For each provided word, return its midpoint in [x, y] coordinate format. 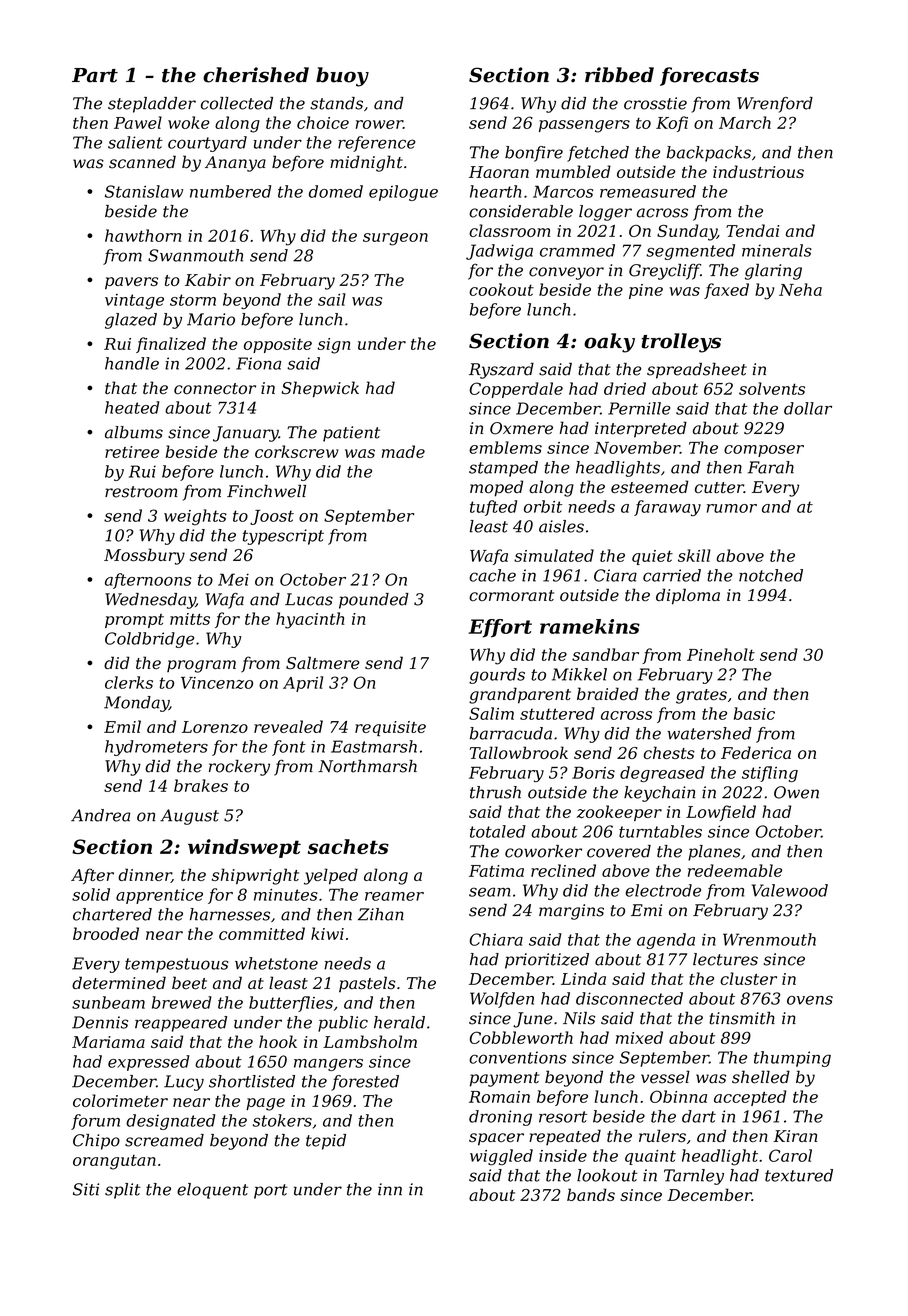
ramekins [590, 626]
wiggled [501, 1157]
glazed [131, 321]
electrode [663, 890]
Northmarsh [367, 766]
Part [95, 75]
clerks [129, 682]
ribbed [619, 75]
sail [332, 299]
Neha [800, 289]
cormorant [511, 596]
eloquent [212, 1191]
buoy [342, 77]
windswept [244, 848]
